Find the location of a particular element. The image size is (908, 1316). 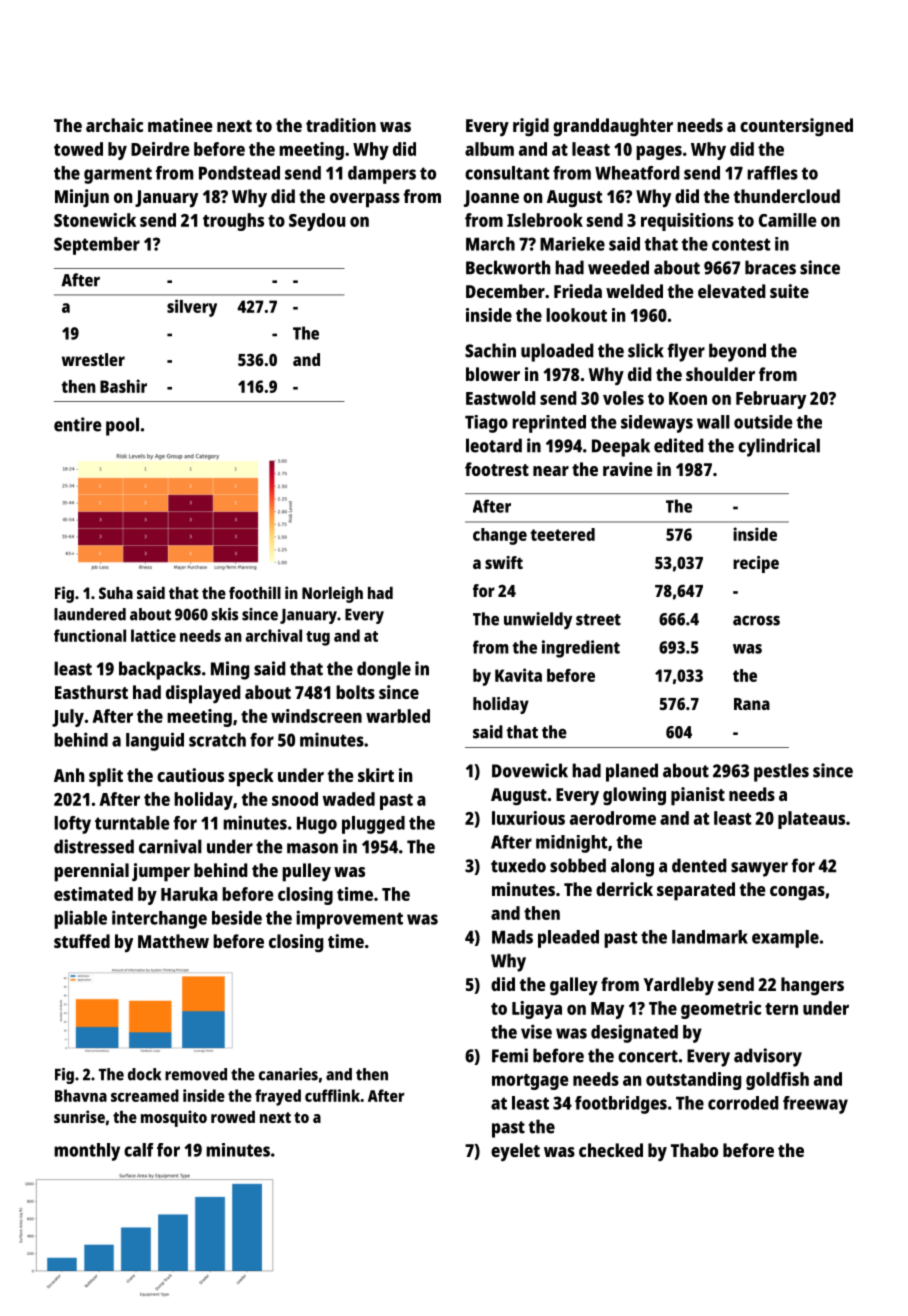

Norleigh is located at coordinates (332, 594).
